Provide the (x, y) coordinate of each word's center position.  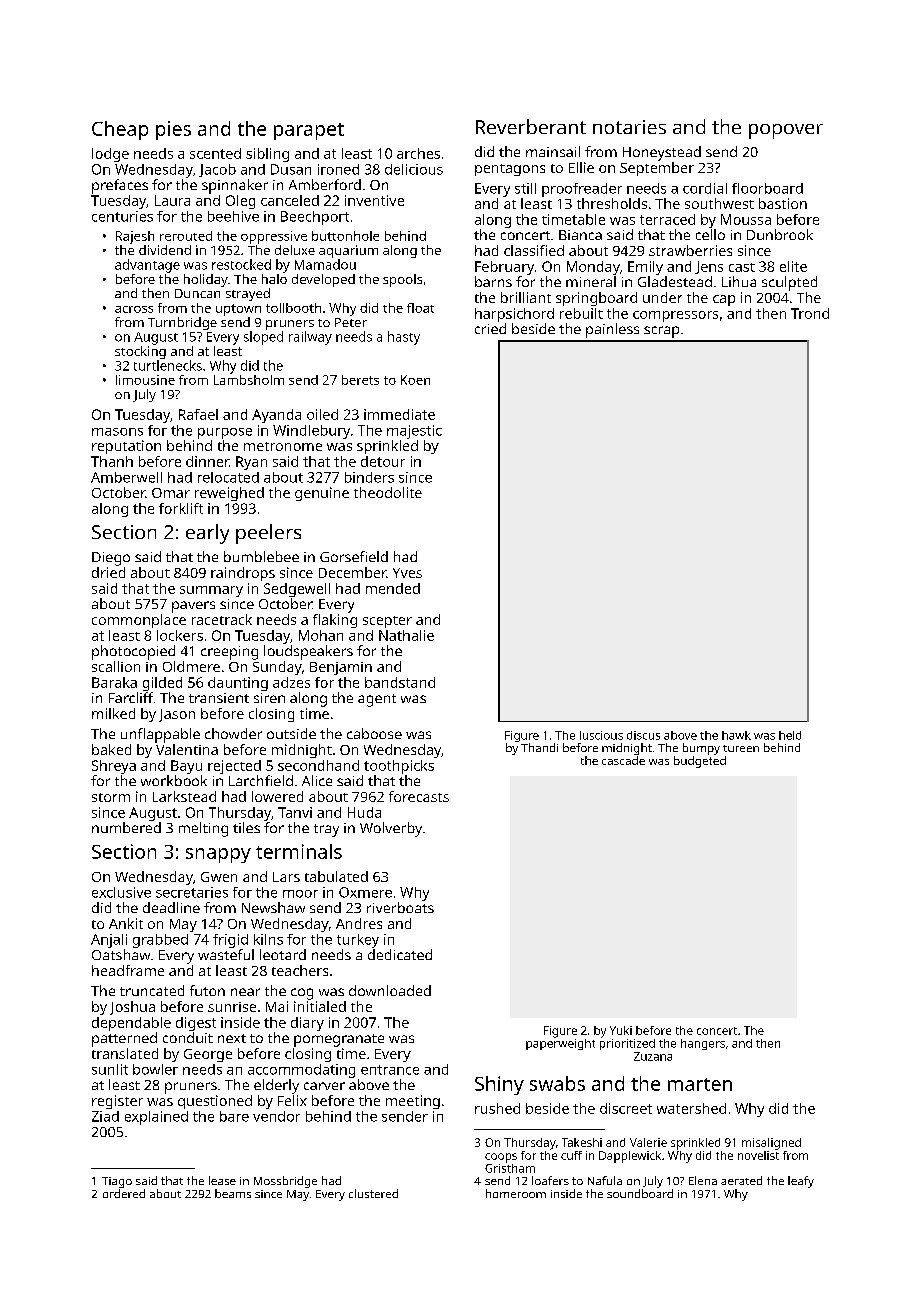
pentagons (510, 170)
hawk (736, 735)
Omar (171, 493)
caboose (374, 733)
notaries (629, 127)
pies (173, 130)
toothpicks (399, 767)
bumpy (701, 749)
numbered (126, 827)
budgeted (700, 762)
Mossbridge (285, 1182)
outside (291, 733)
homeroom (516, 1193)
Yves (407, 573)
